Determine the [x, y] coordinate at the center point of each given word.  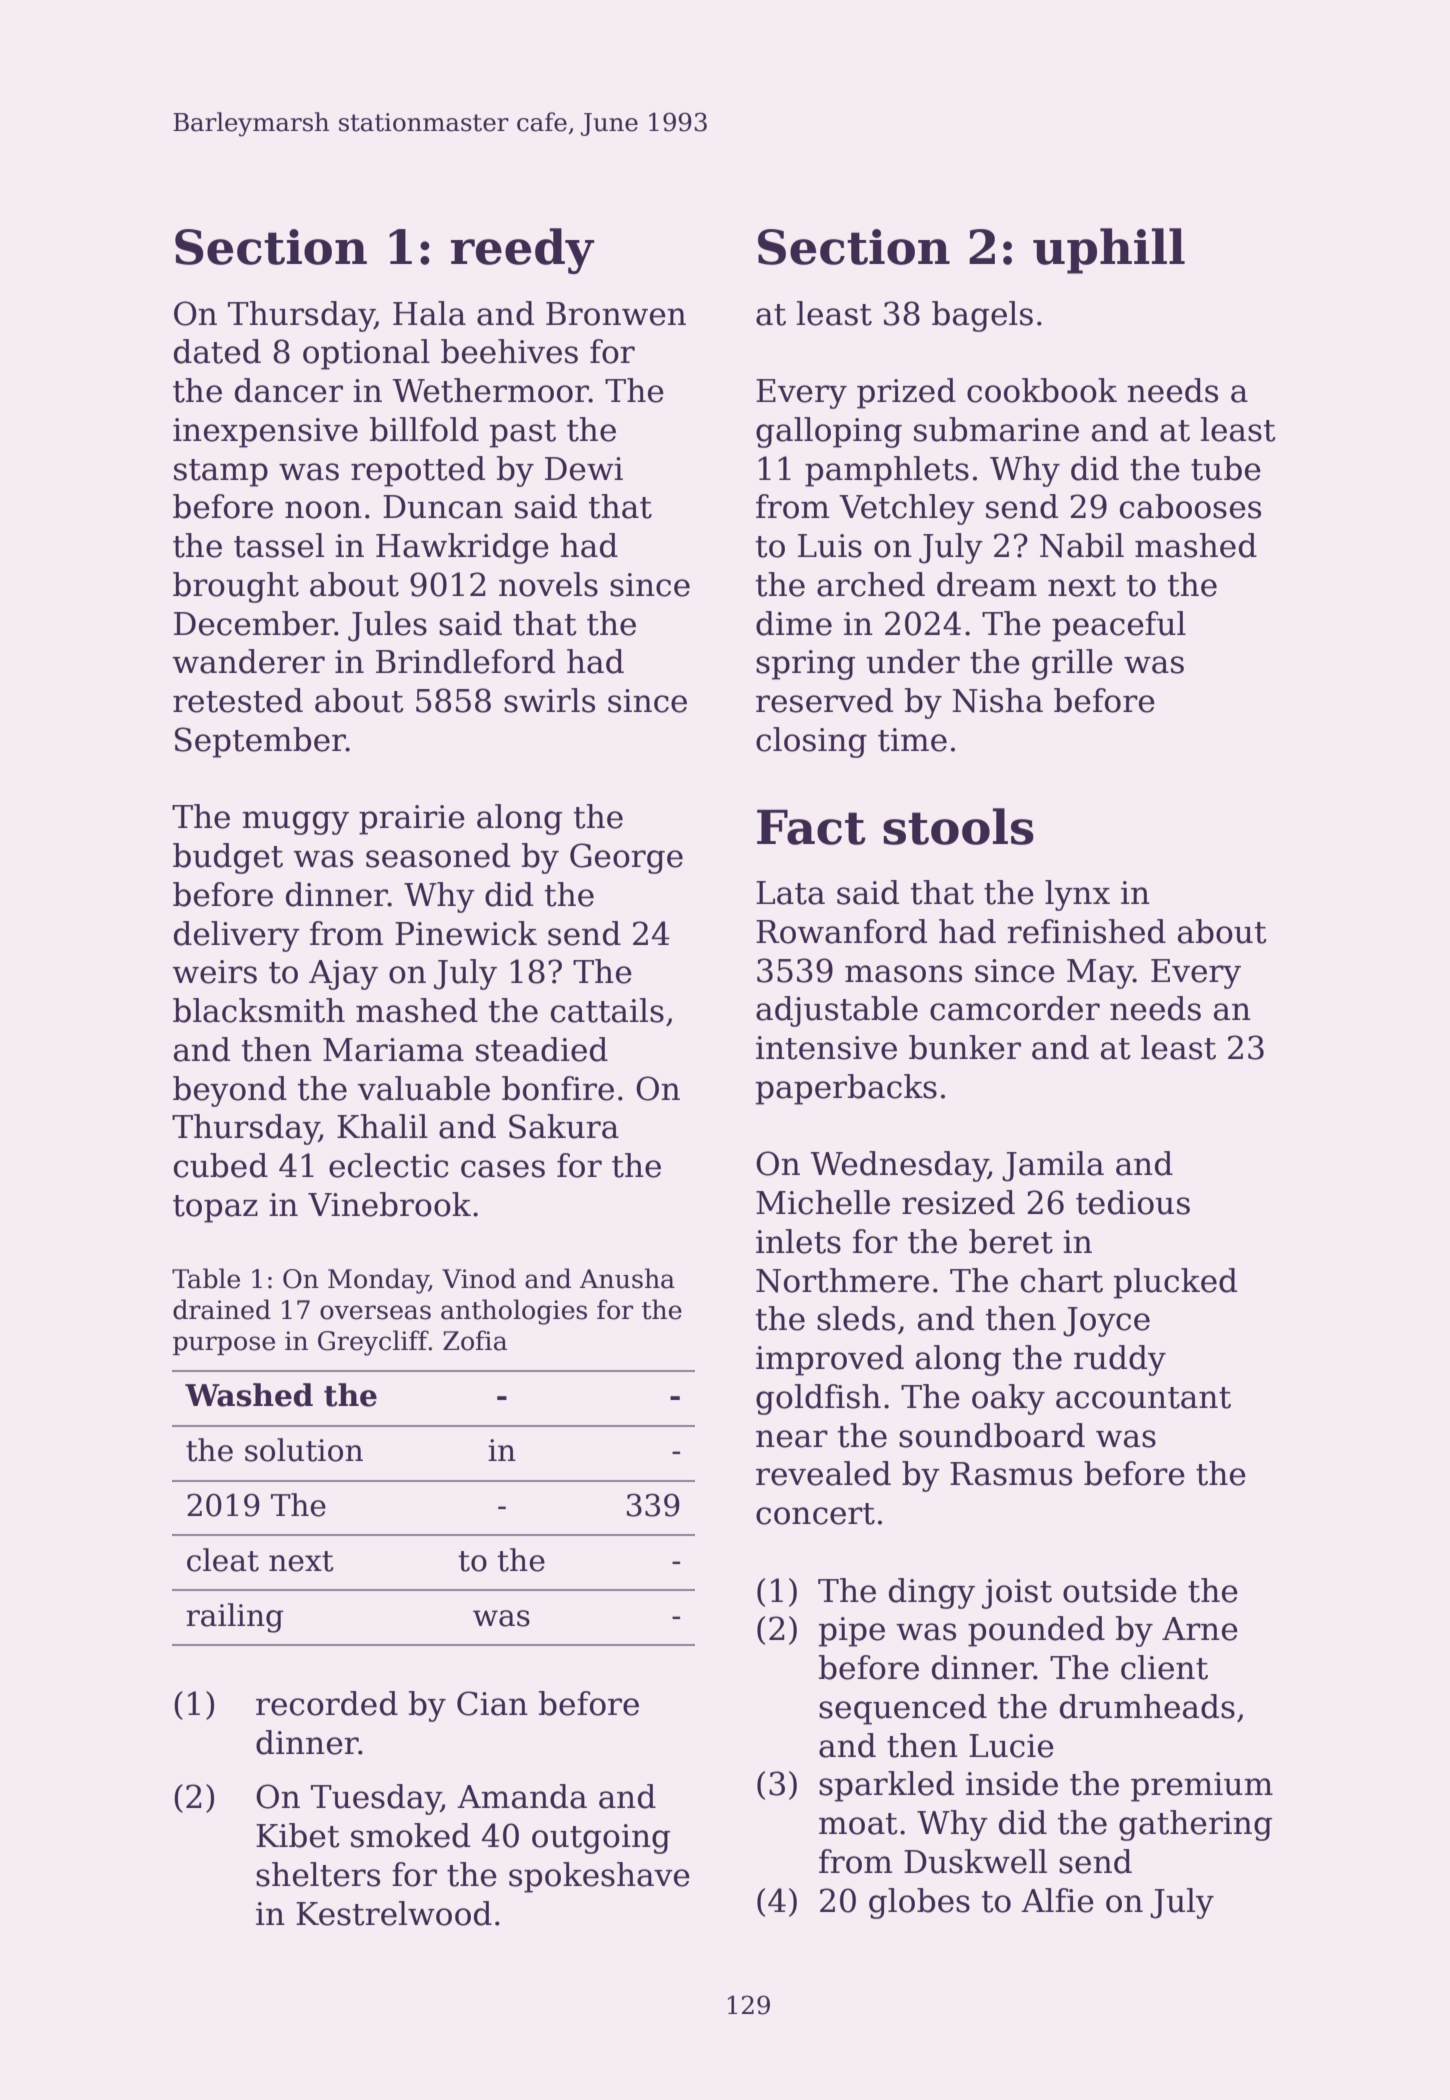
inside [1012, 1783]
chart [1062, 1280]
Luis [830, 546]
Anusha [627, 1278]
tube [1226, 468]
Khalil [382, 1126]
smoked [410, 1835]
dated [217, 351]
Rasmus [1011, 1474]
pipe [852, 1632]
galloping [829, 432]
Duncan [443, 507]
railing [234, 1618]
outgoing [601, 1839]
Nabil [1082, 545]
